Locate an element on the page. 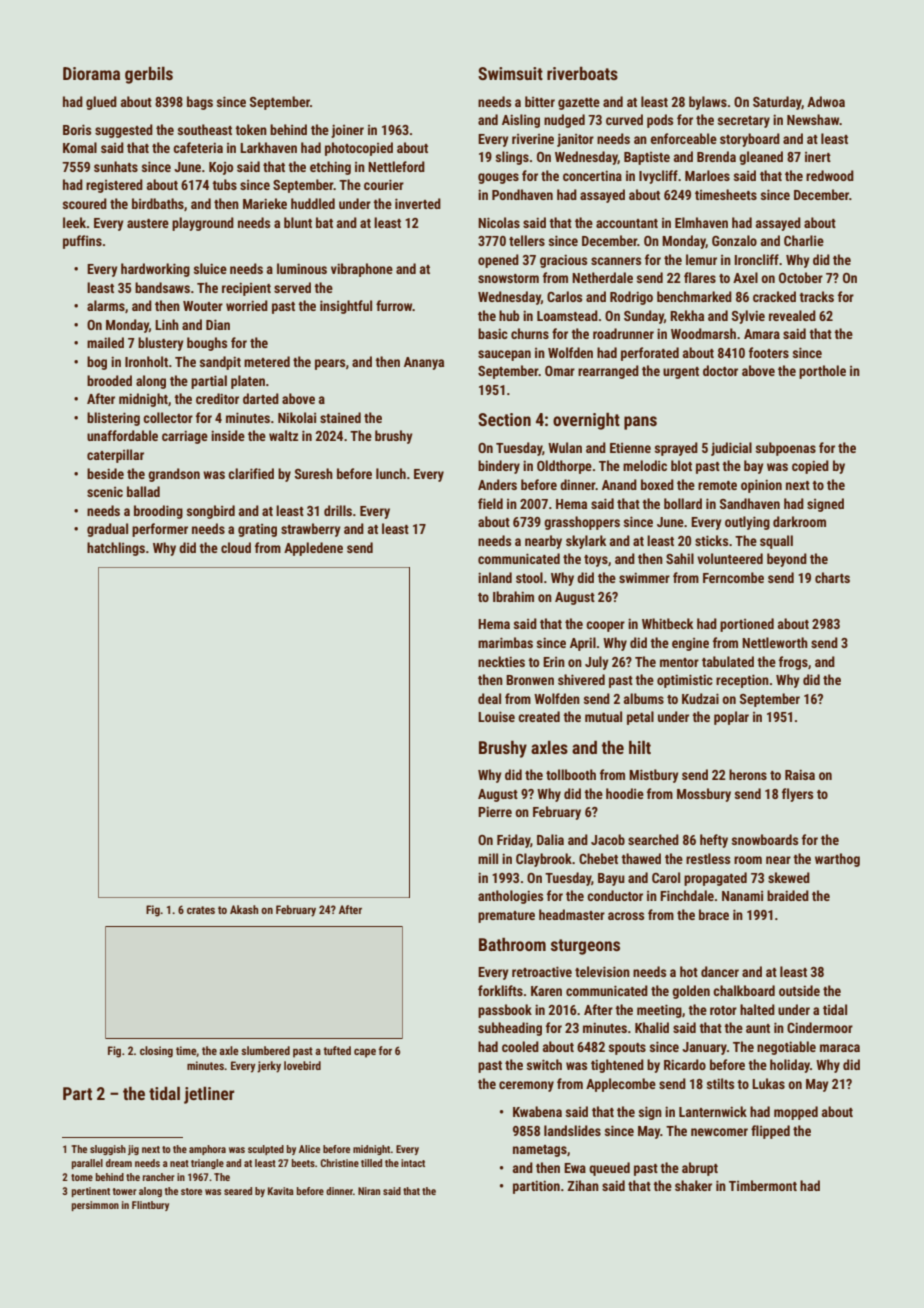 This document has width=924, height=1308. sluggish is located at coordinates (108, 1150).
